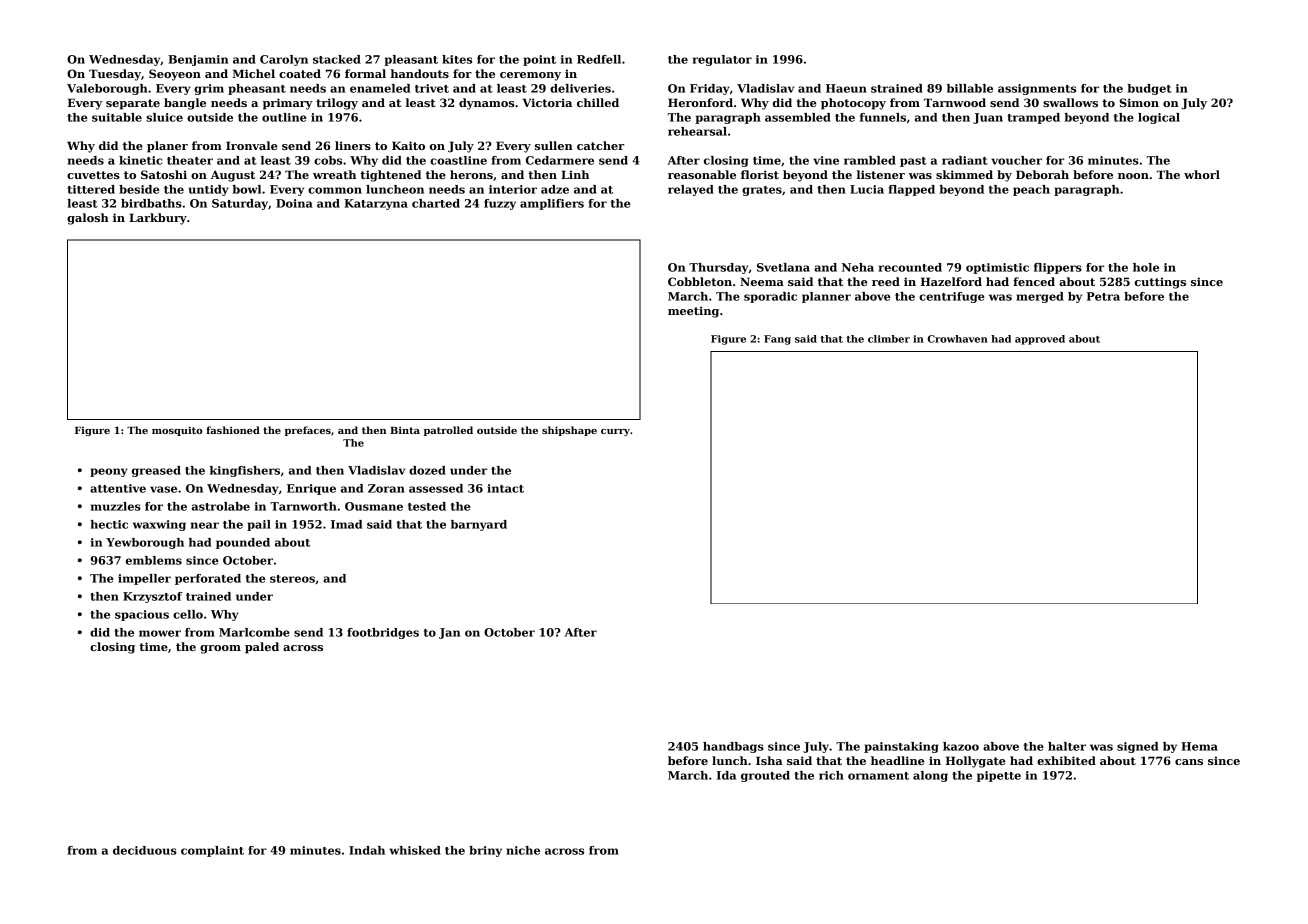 The height and width of the screenshot is (924, 1308). I want to click on whorl, so click(1202, 174).
